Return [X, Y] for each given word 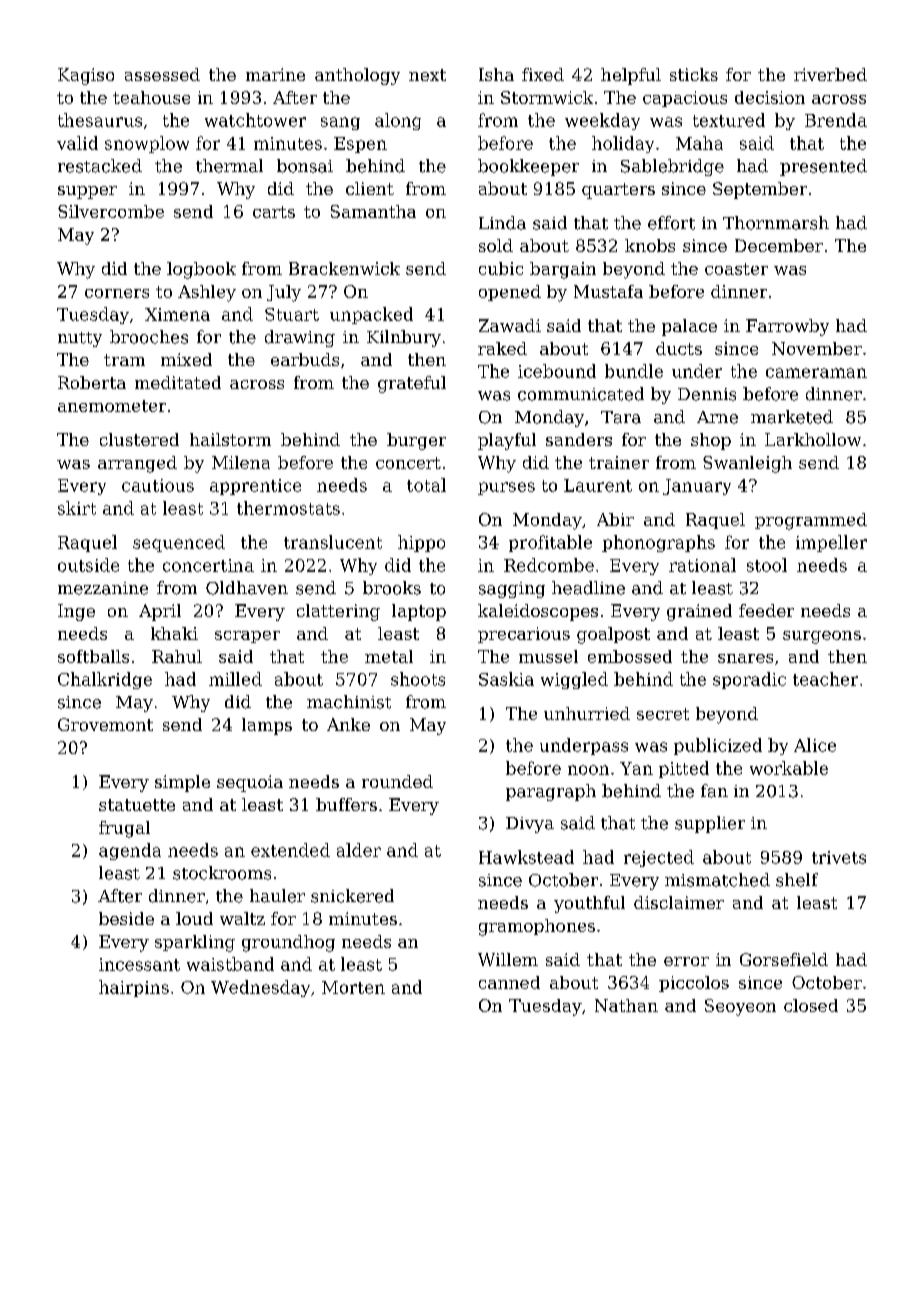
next [427, 75]
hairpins [134, 988]
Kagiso [86, 76]
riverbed [830, 74]
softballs [93, 656]
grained [699, 612]
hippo [421, 543]
